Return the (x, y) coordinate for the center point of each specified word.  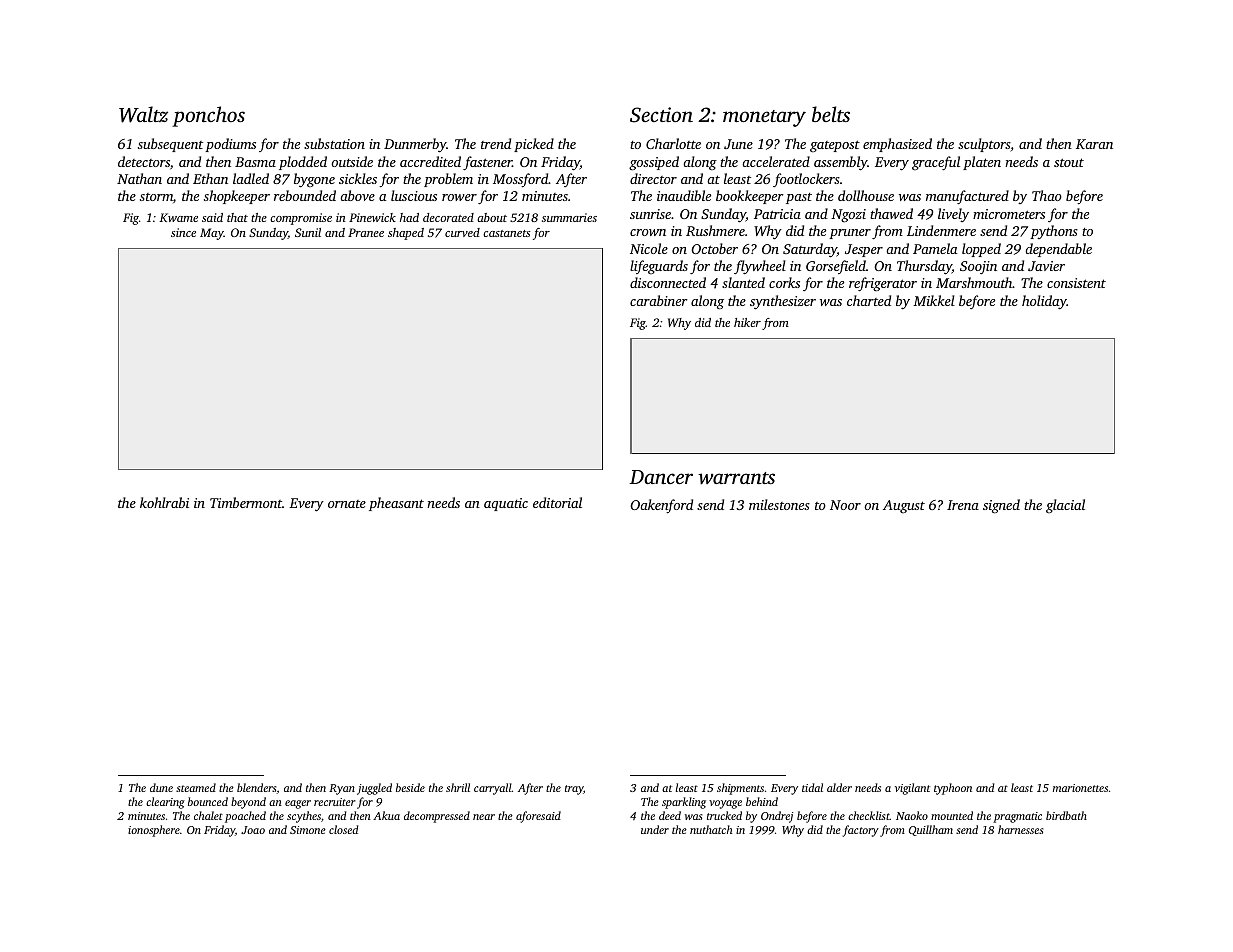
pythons (1054, 232)
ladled (251, 178)
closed (343, 829)
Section (661, 115)
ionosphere (154, 831)
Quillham (931, 830)
